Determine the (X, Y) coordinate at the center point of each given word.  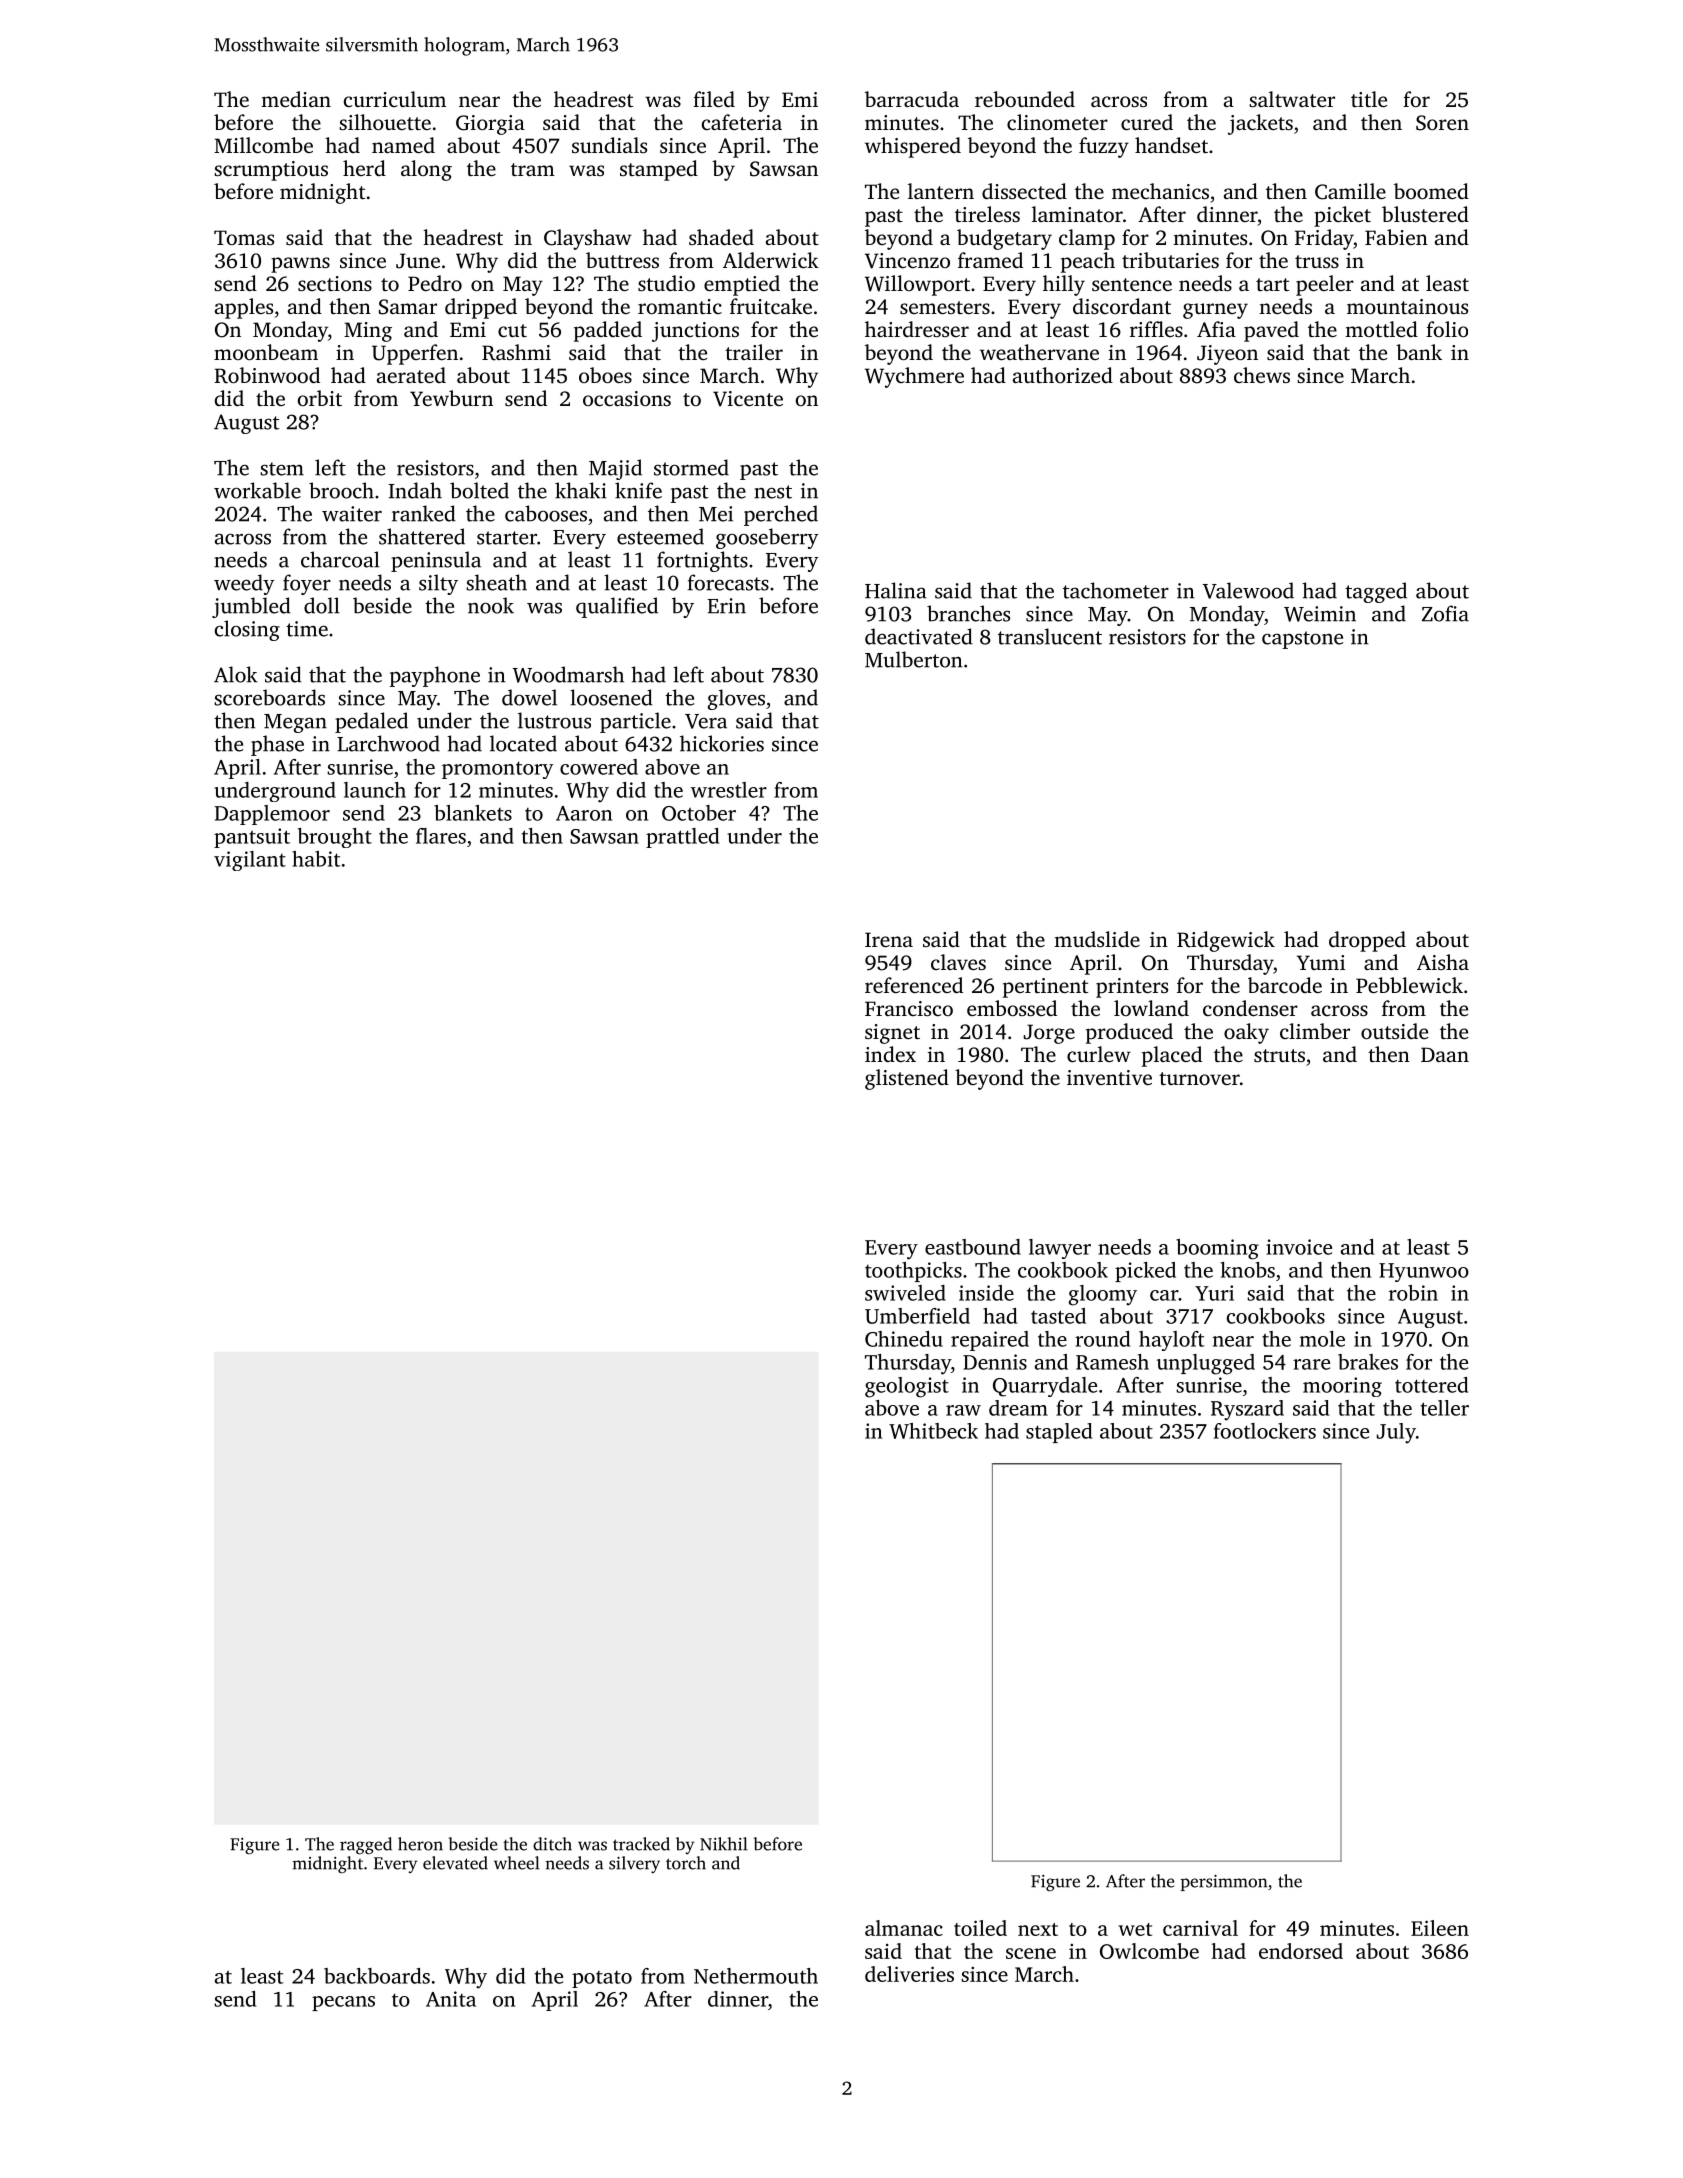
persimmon (1224, 1883)
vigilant (250, 861)
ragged (366, 1846)
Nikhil (723, 1844)
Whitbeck (933, 1431)
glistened (907, 1079)
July (1396, 1433)
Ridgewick (1226, 941)
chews (1262, 375)
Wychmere (914, 377)
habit (316, 859)
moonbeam (266, 352)
